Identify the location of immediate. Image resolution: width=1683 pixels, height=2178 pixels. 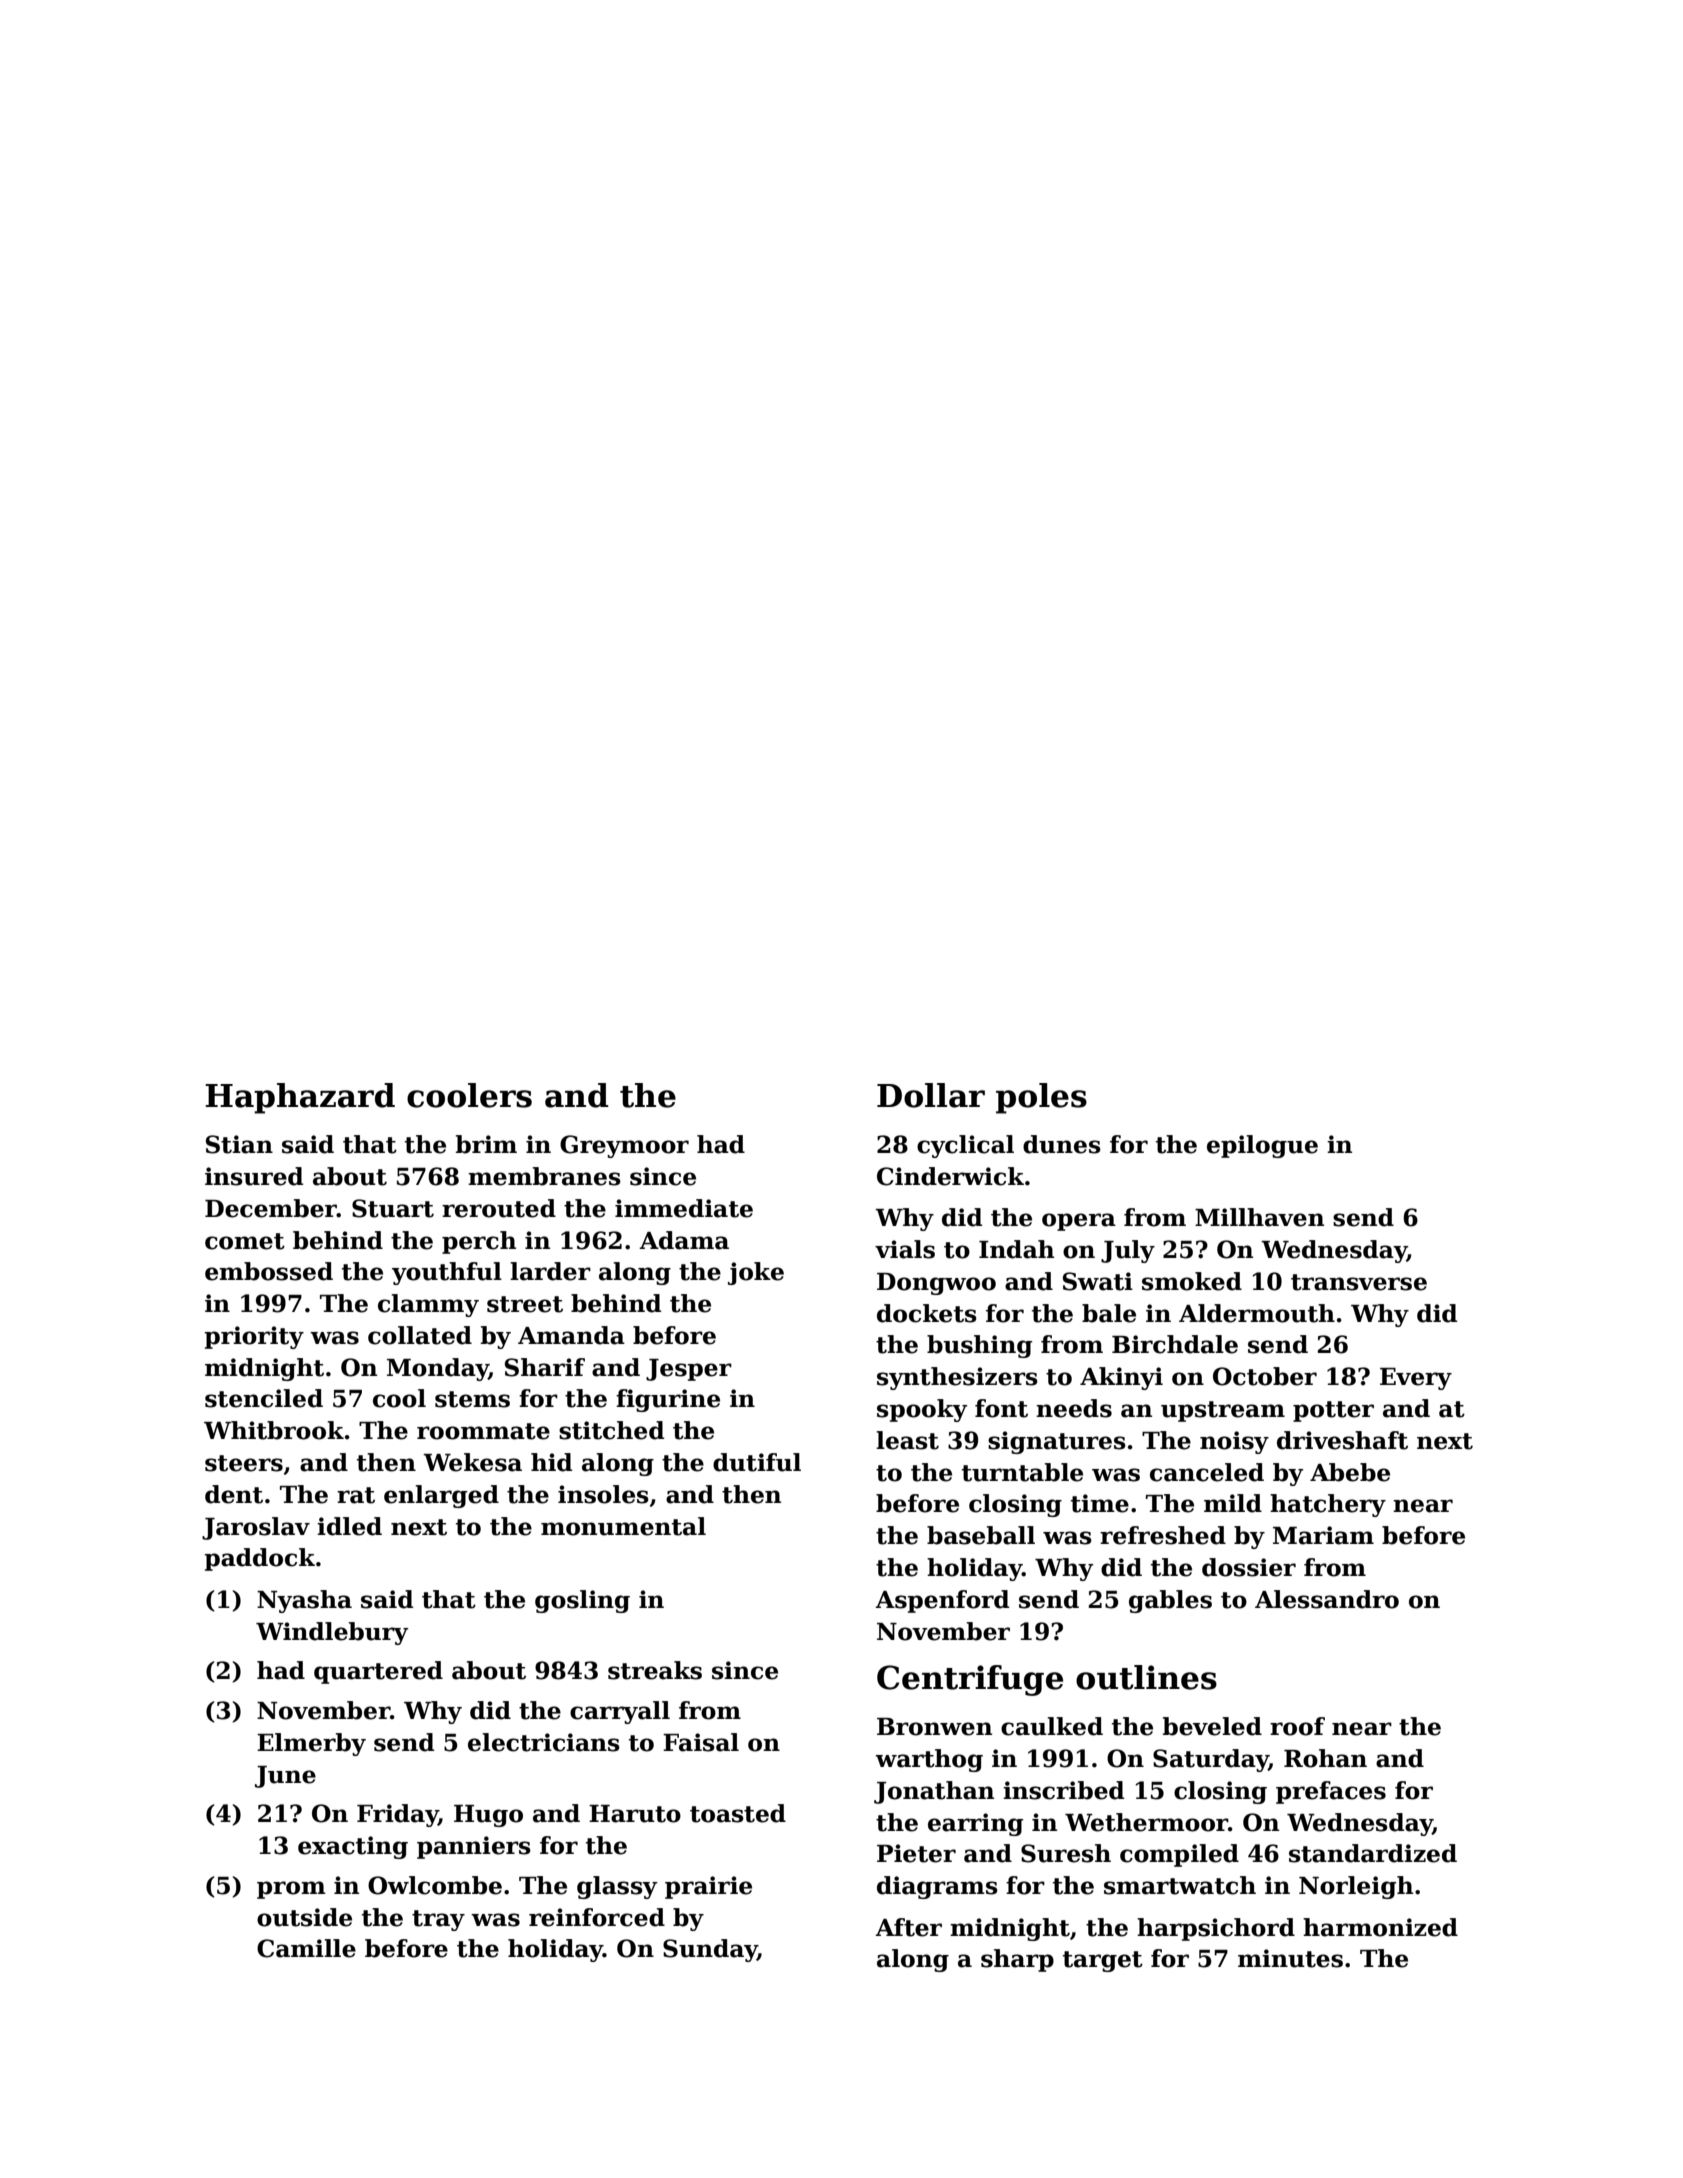
(684, 1208).
